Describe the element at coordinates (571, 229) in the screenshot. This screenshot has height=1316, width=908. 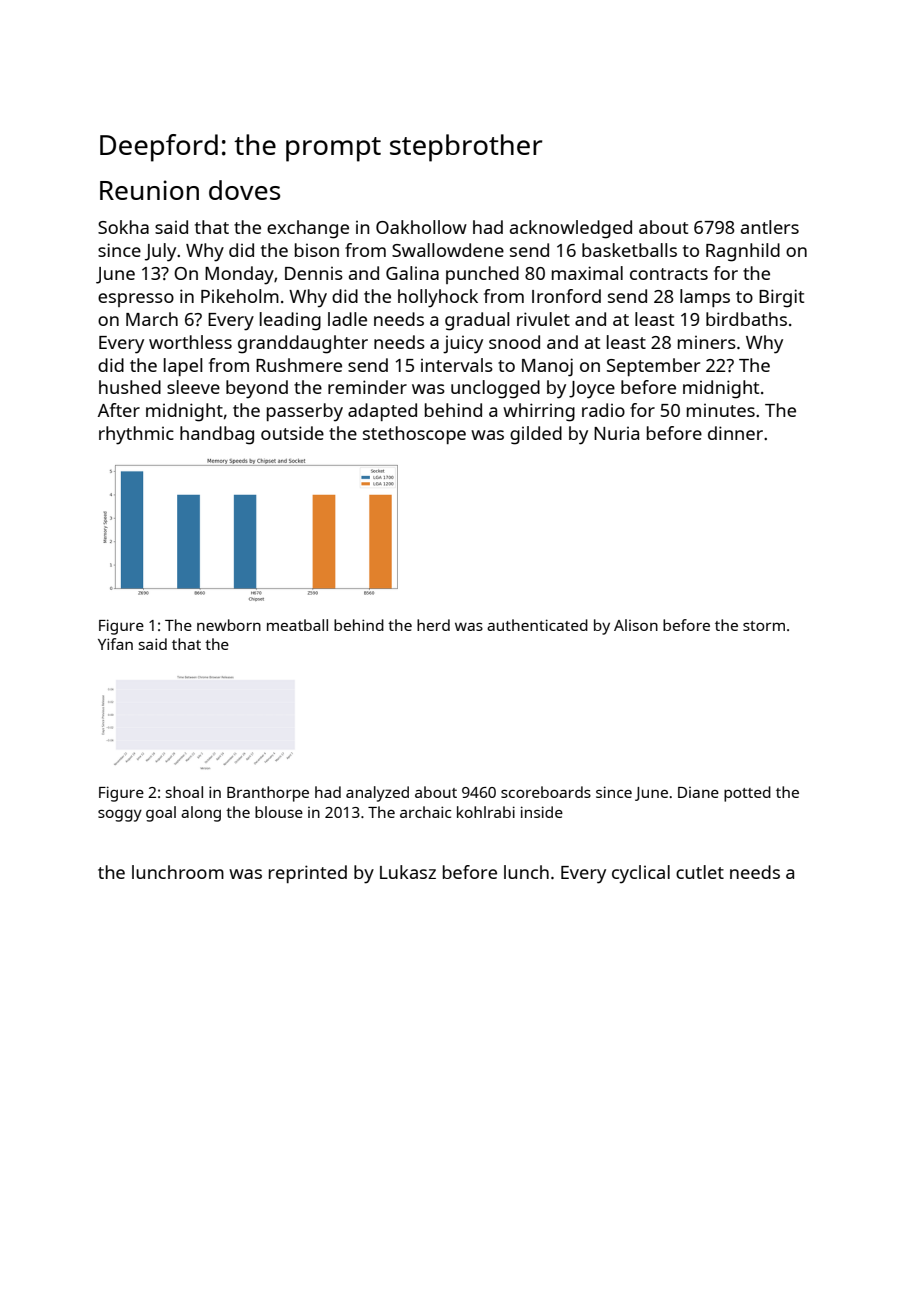
I see `acknowledged` at that location.
